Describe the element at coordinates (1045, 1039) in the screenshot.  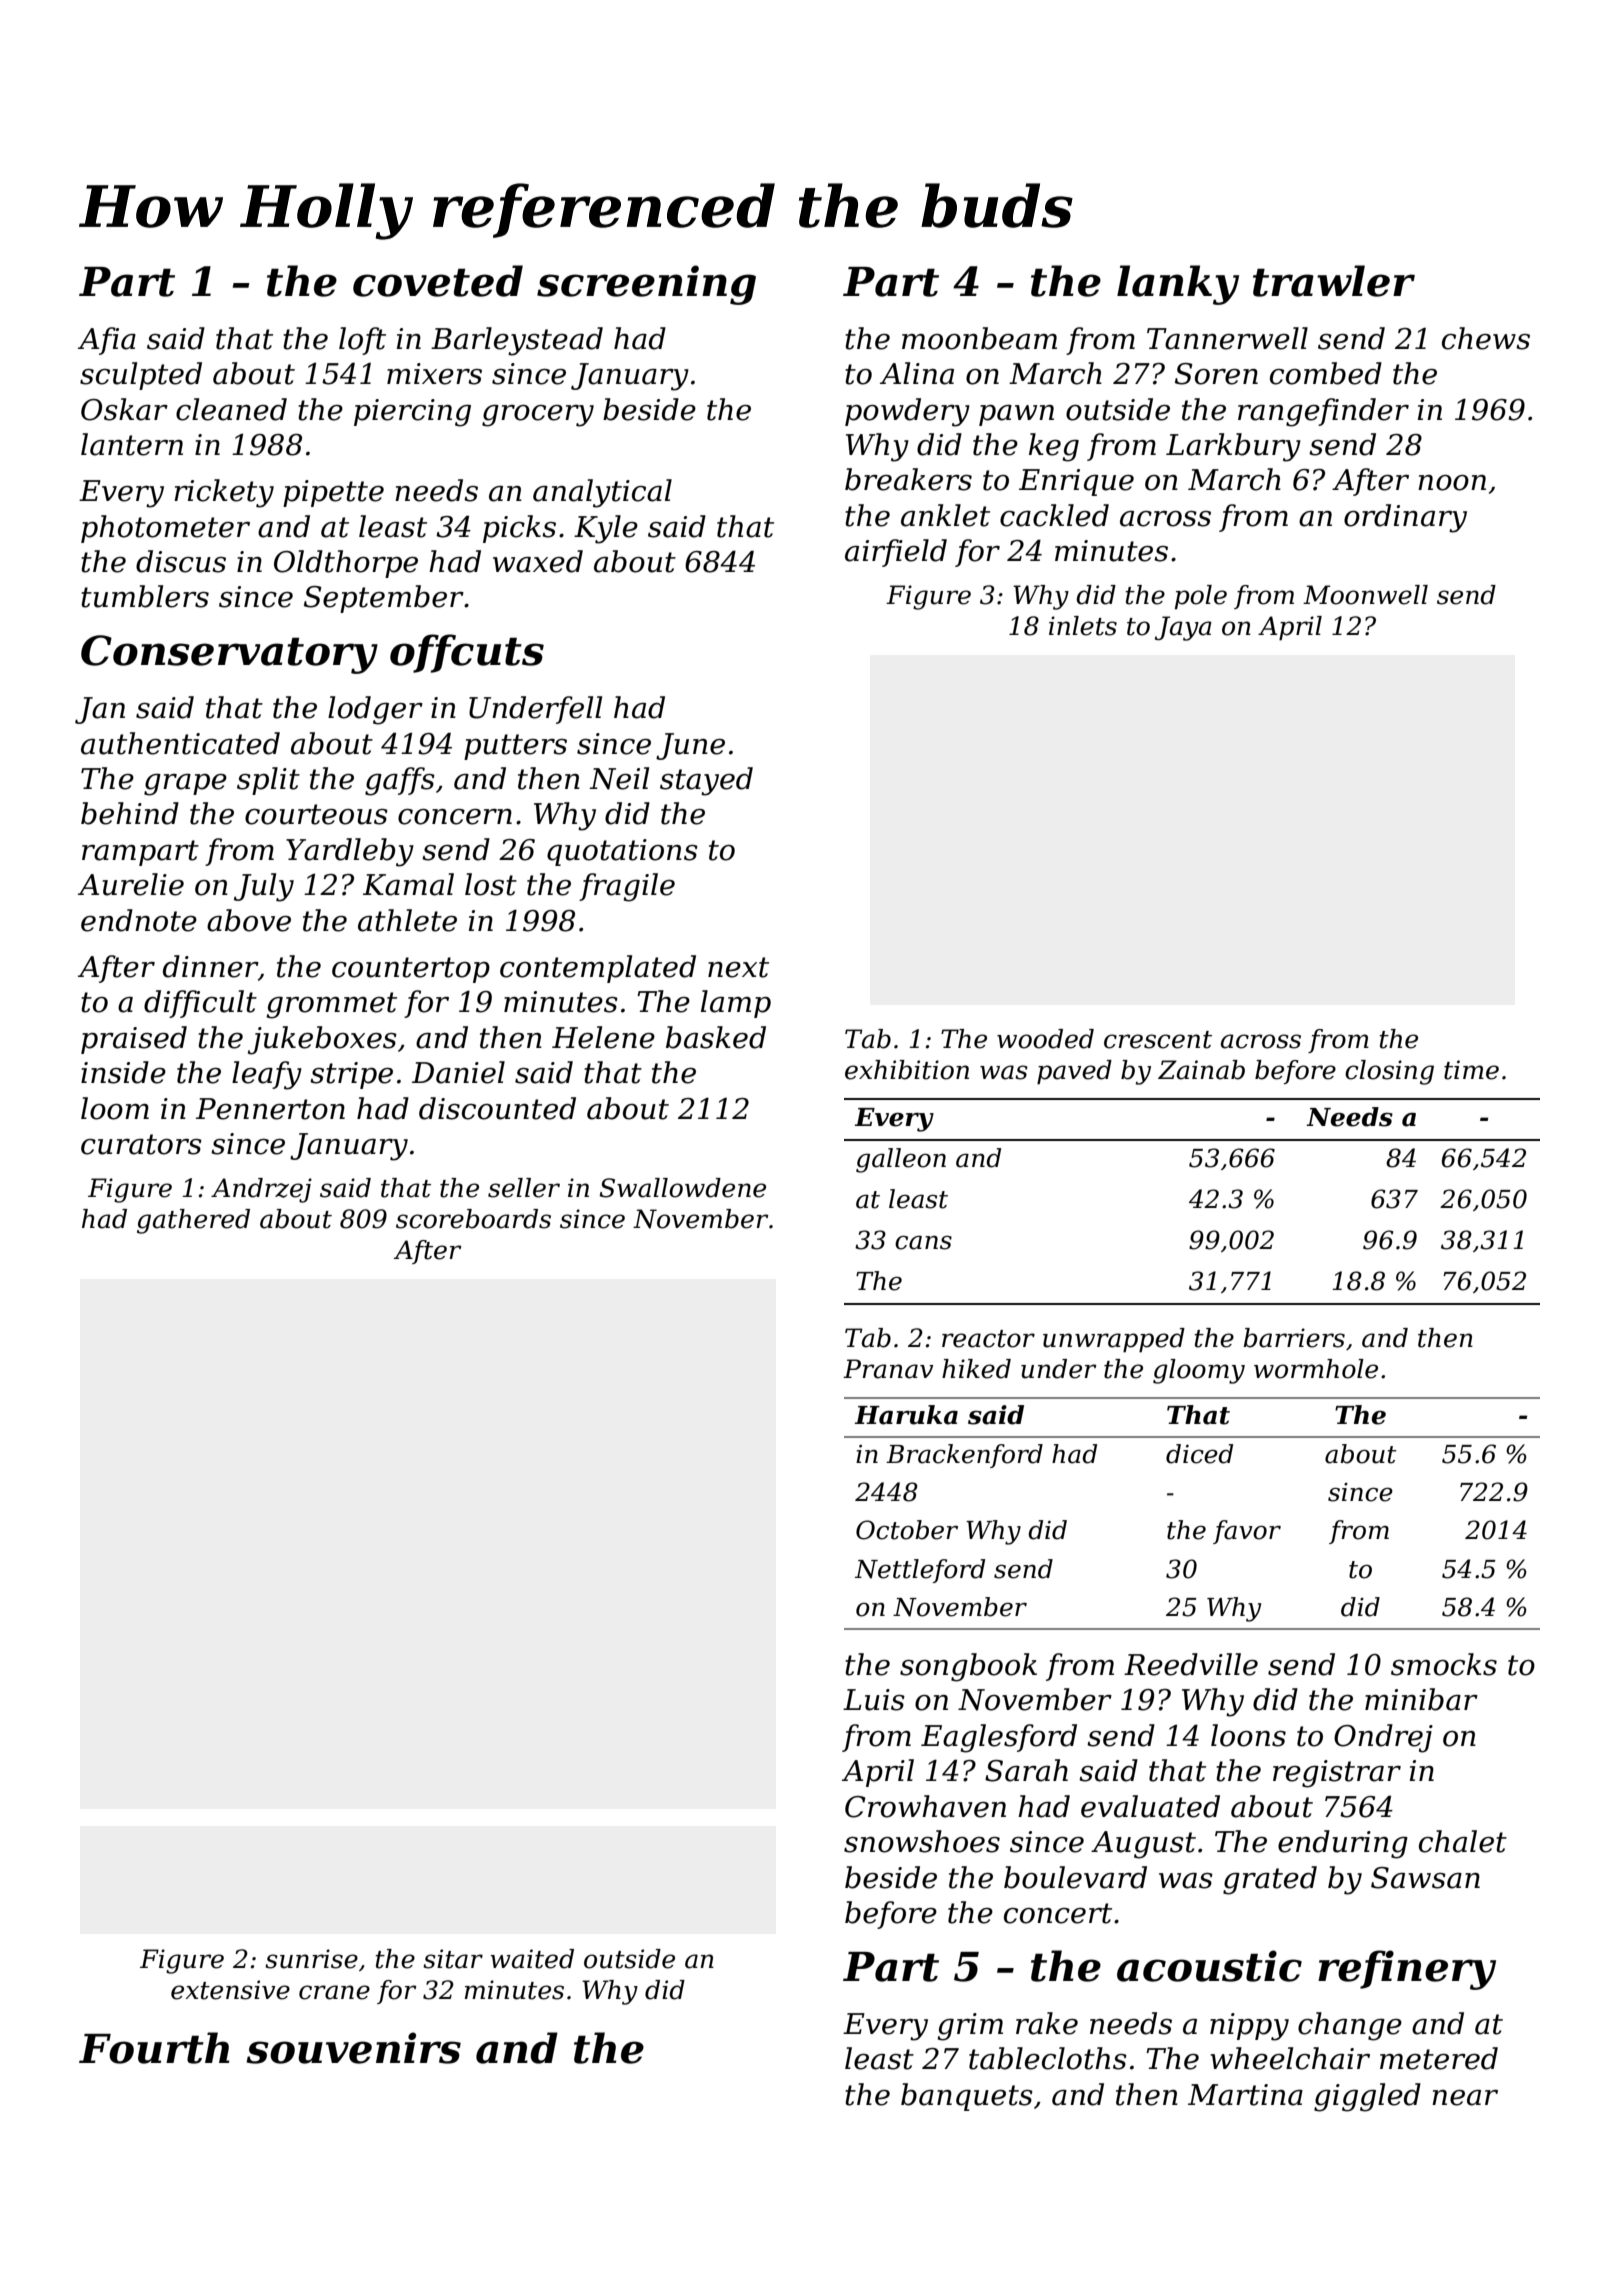
I see `wooded` at that location.
